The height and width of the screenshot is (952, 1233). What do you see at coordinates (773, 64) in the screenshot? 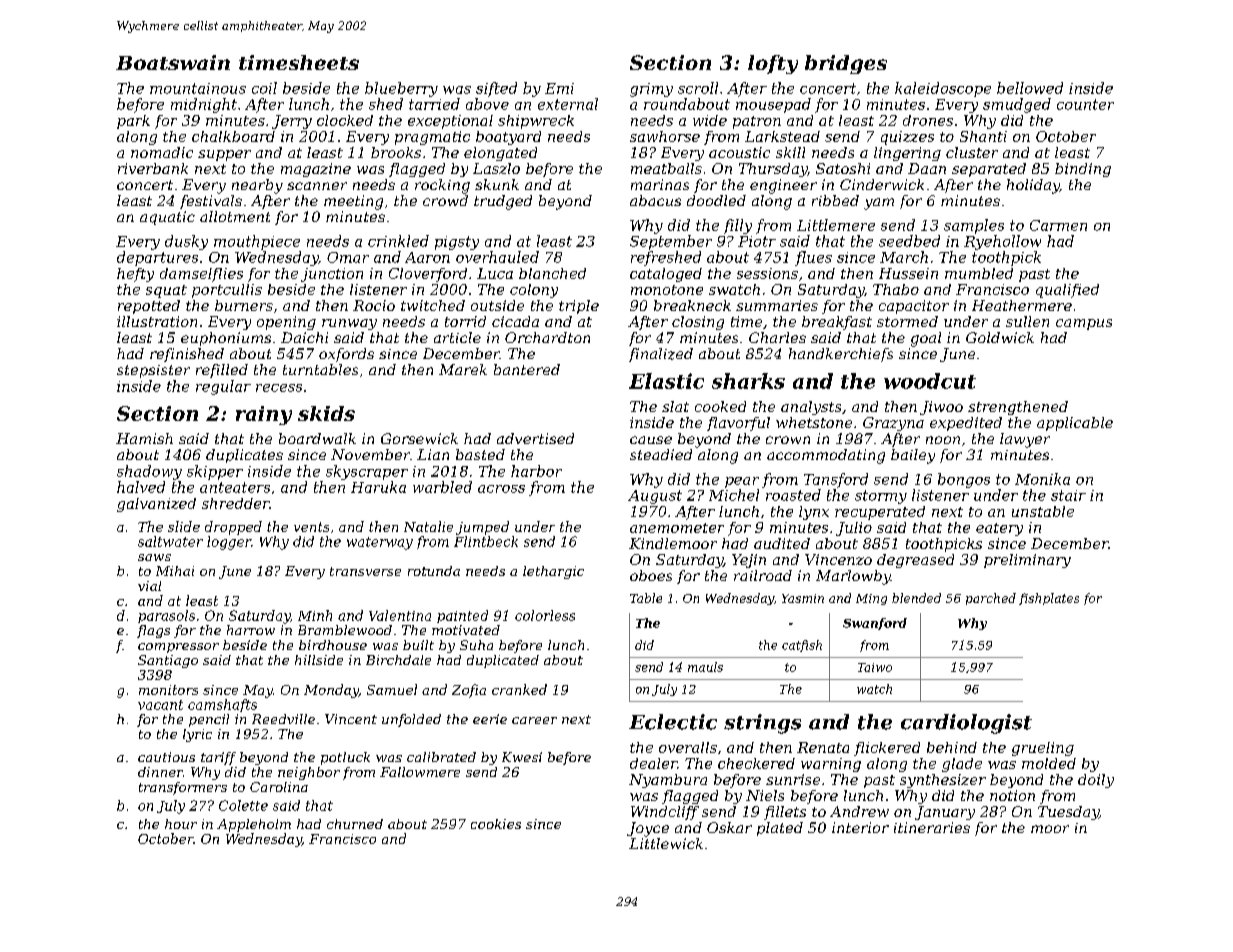
I see `lofty` at bounding box center [773, 64].
